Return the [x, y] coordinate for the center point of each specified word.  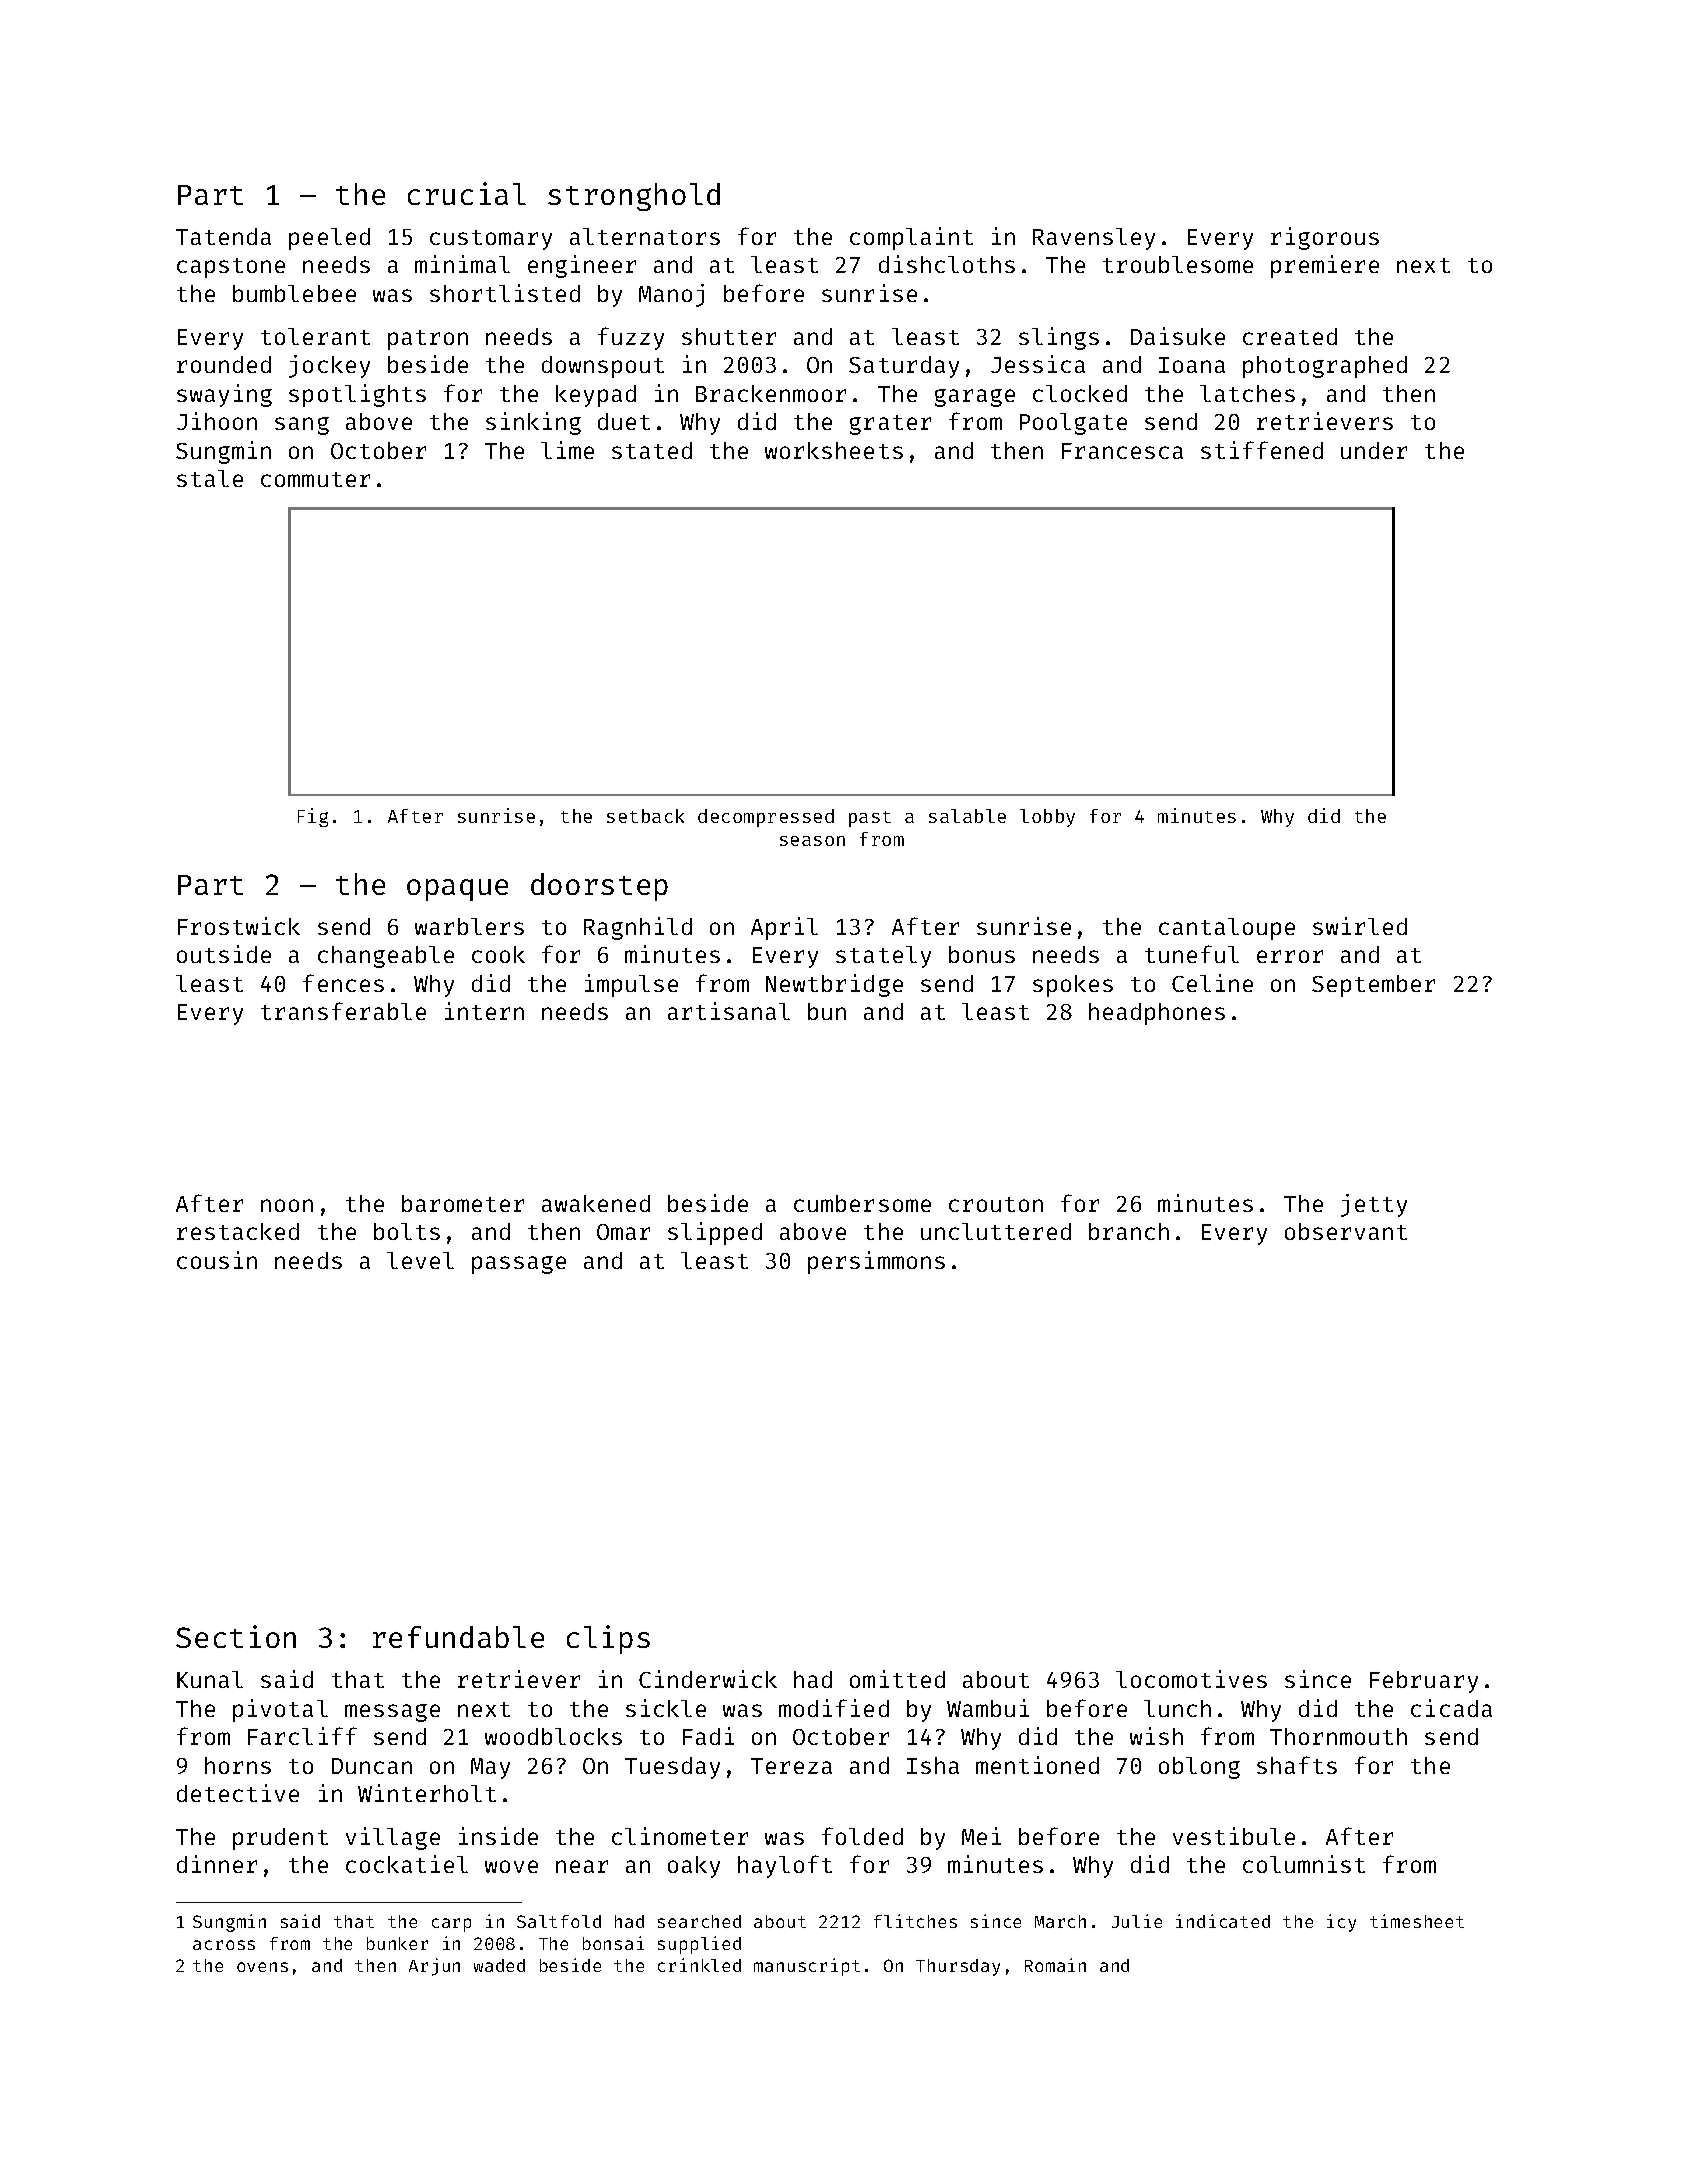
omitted [897, 1679]
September [1373, 986]
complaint [911, 238]
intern [484, 1011]
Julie [1137, 1921]
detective [238, 1793]
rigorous [1325, 238]
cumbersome [862, 1203]
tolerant [315, 336]
